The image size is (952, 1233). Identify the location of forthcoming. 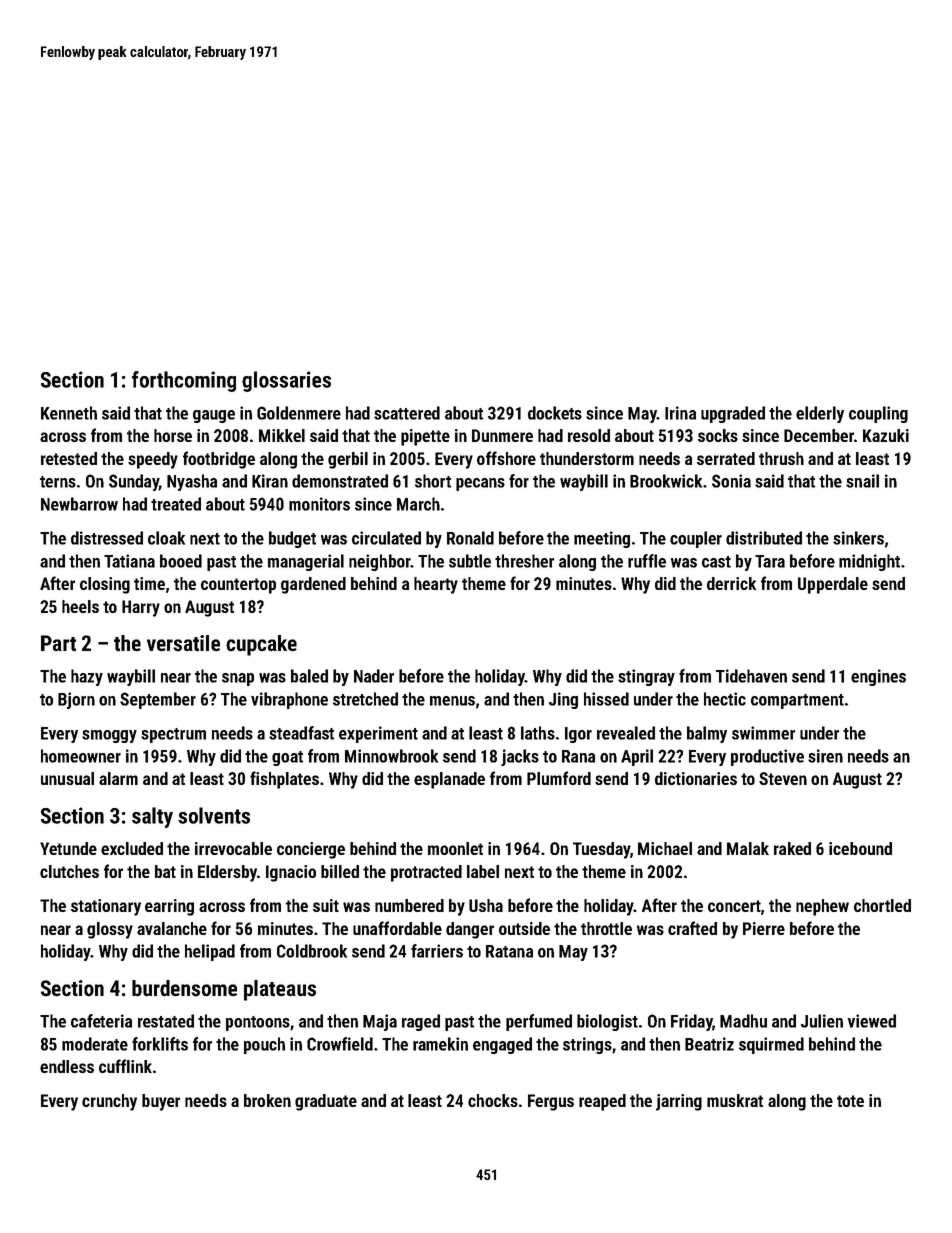
(184, 381).
